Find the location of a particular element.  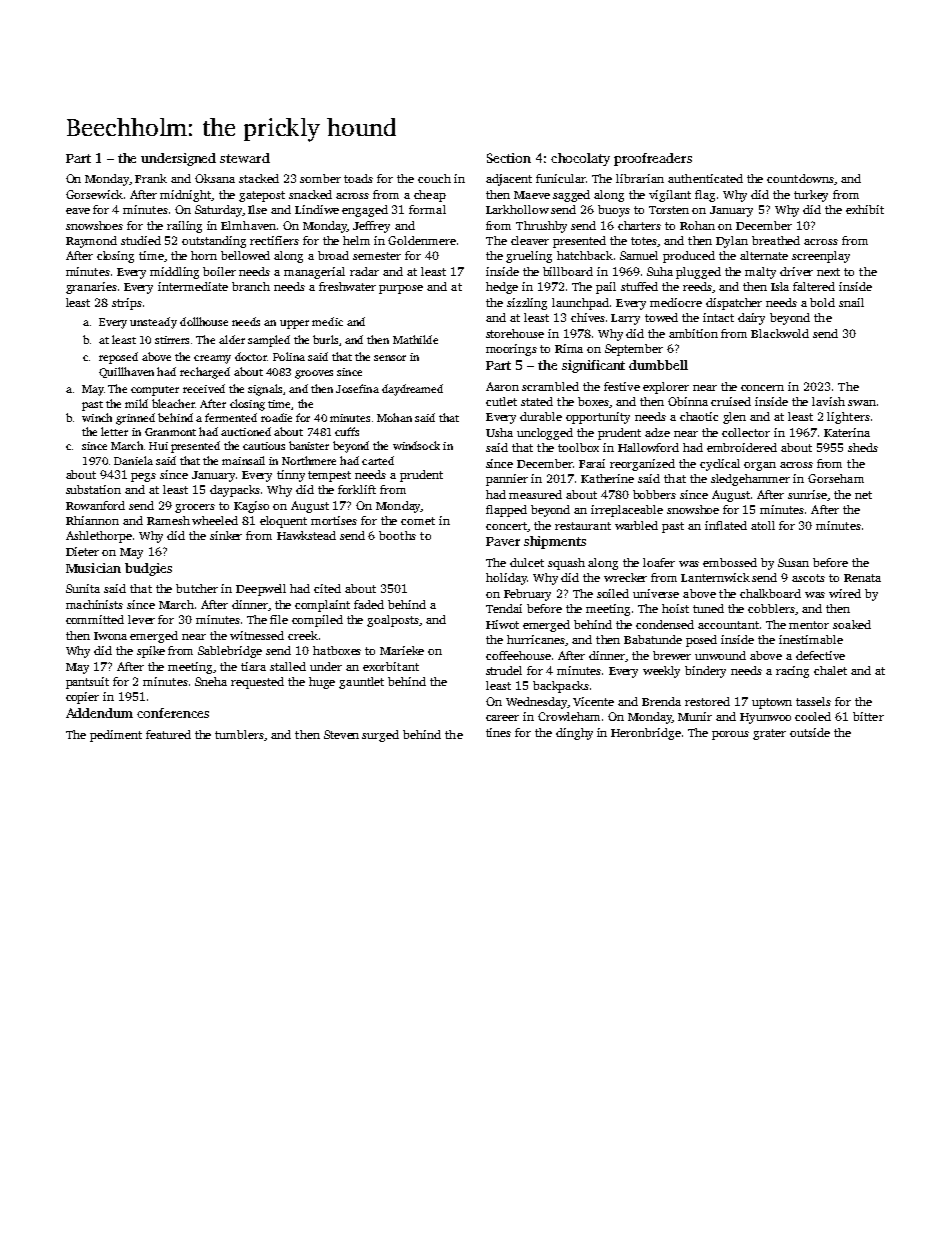

Usha is located at coordinates (499, 432).
